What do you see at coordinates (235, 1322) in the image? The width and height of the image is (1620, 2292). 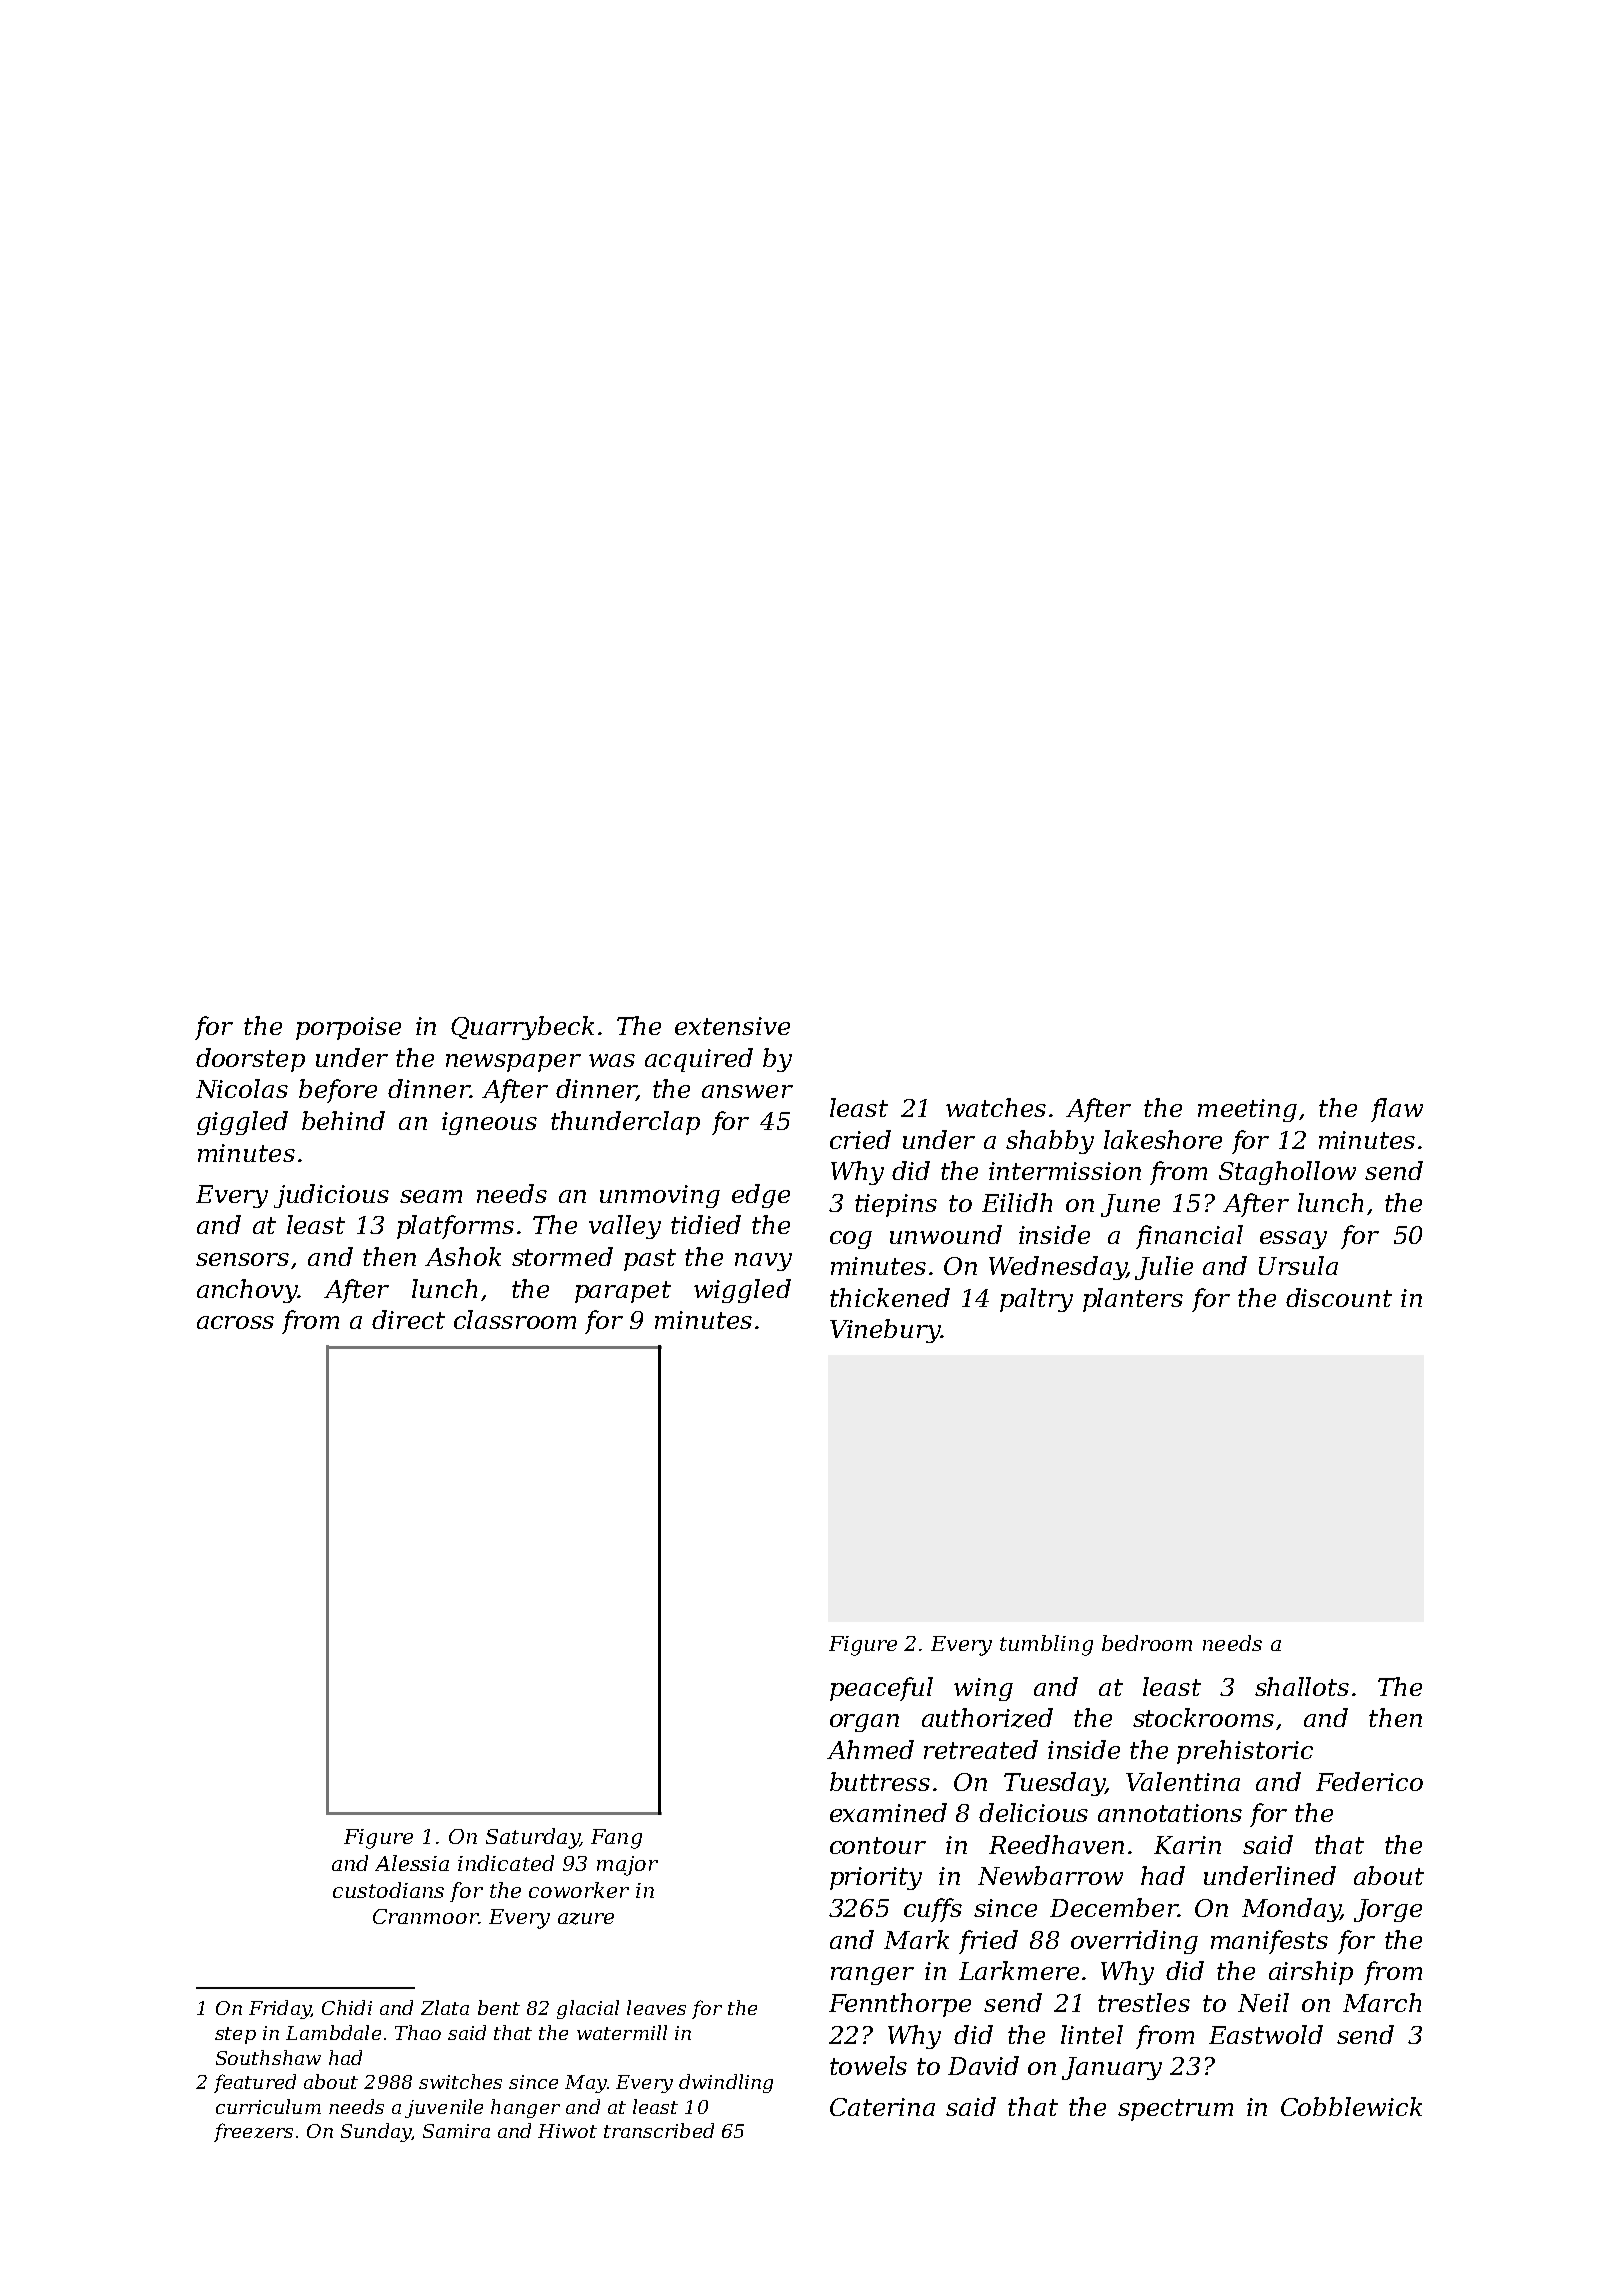 I see `across` at bounding box center [235, 1322].
